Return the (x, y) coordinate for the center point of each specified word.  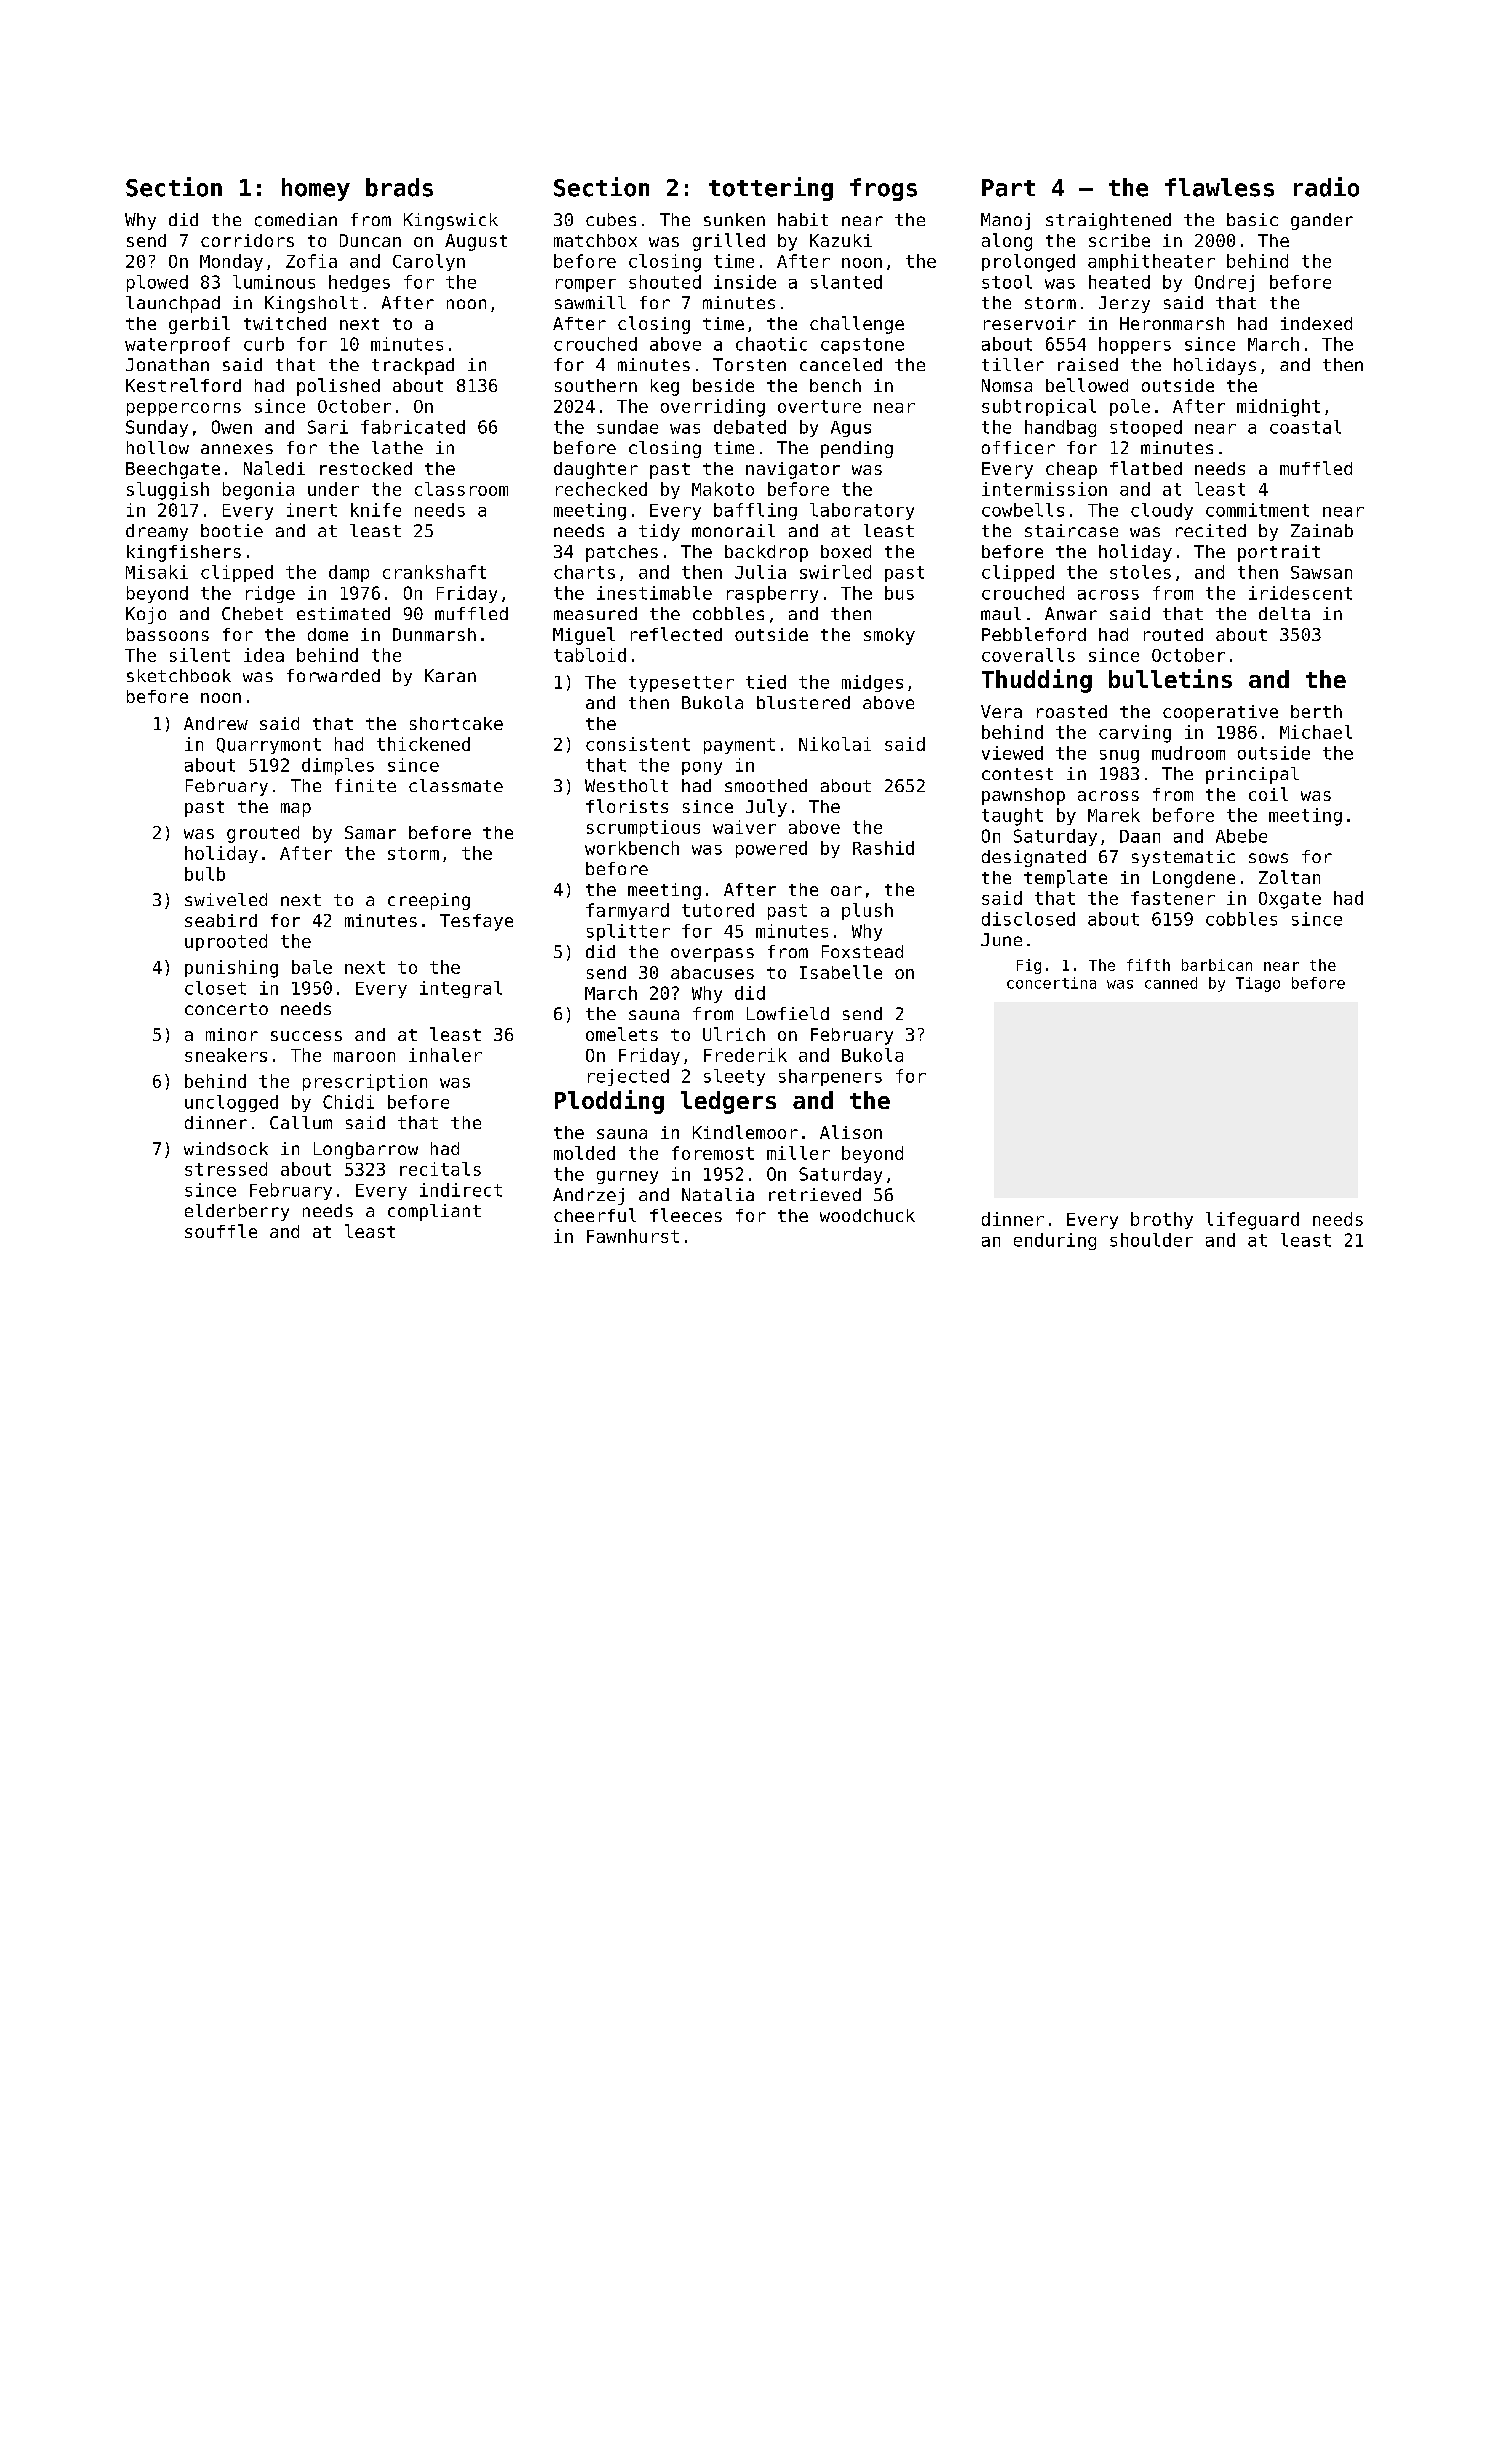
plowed (157, 283)
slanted (846, 282)
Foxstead (862, 951)
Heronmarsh (1172, 323)
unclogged (231, 1103)
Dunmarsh (434, 634)
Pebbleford (1034, 634)
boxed (846, 551)
